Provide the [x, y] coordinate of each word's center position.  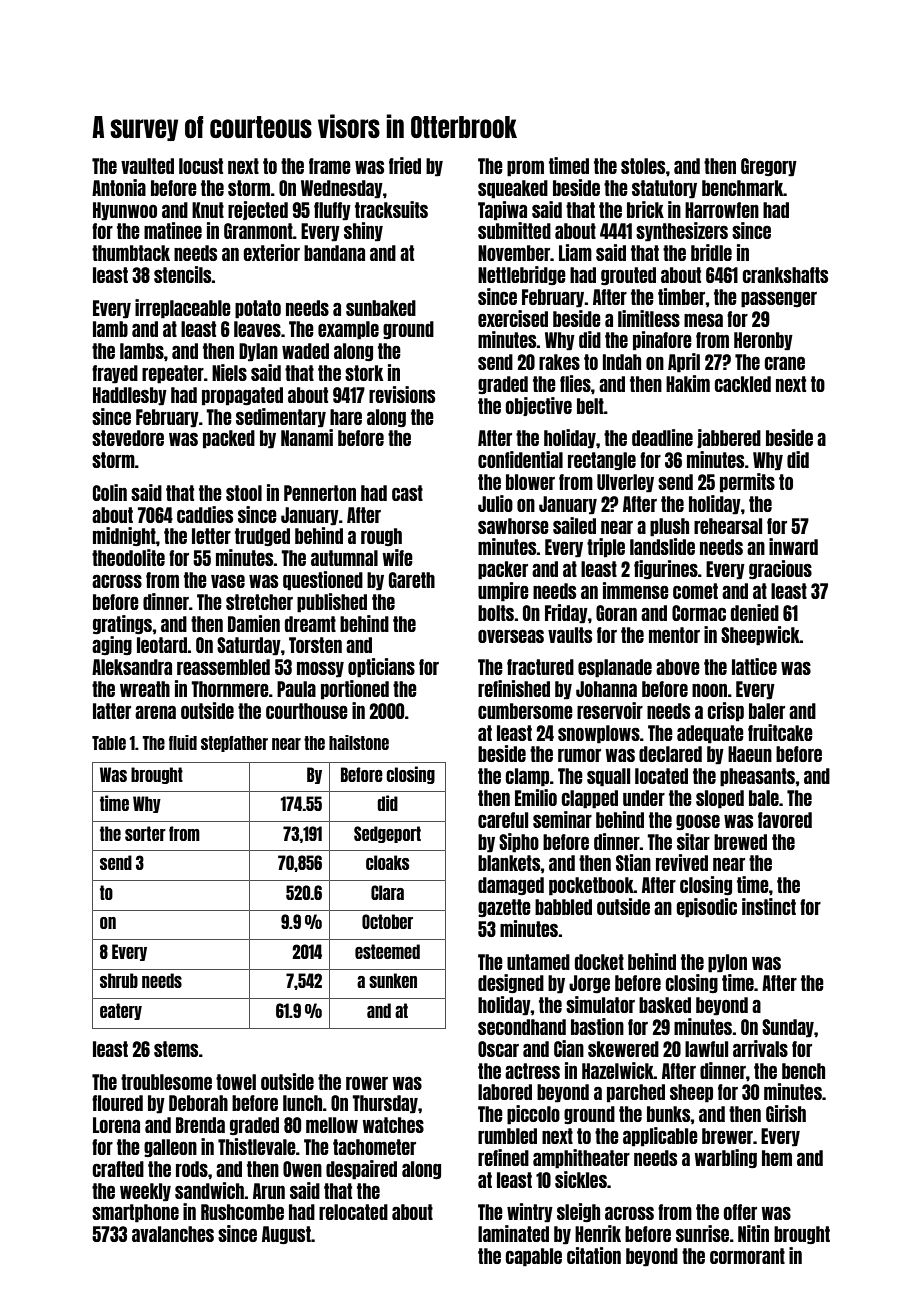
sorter [145, 833]
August [286, 1235]
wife [397, 557]
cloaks [387, 862]
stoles [643, 166]
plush [669, 527]
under [644, 798]
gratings [122, 625]
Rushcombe [242, 1212]
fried [405, 165]
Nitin [753, 1233]
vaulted [147, 166]
